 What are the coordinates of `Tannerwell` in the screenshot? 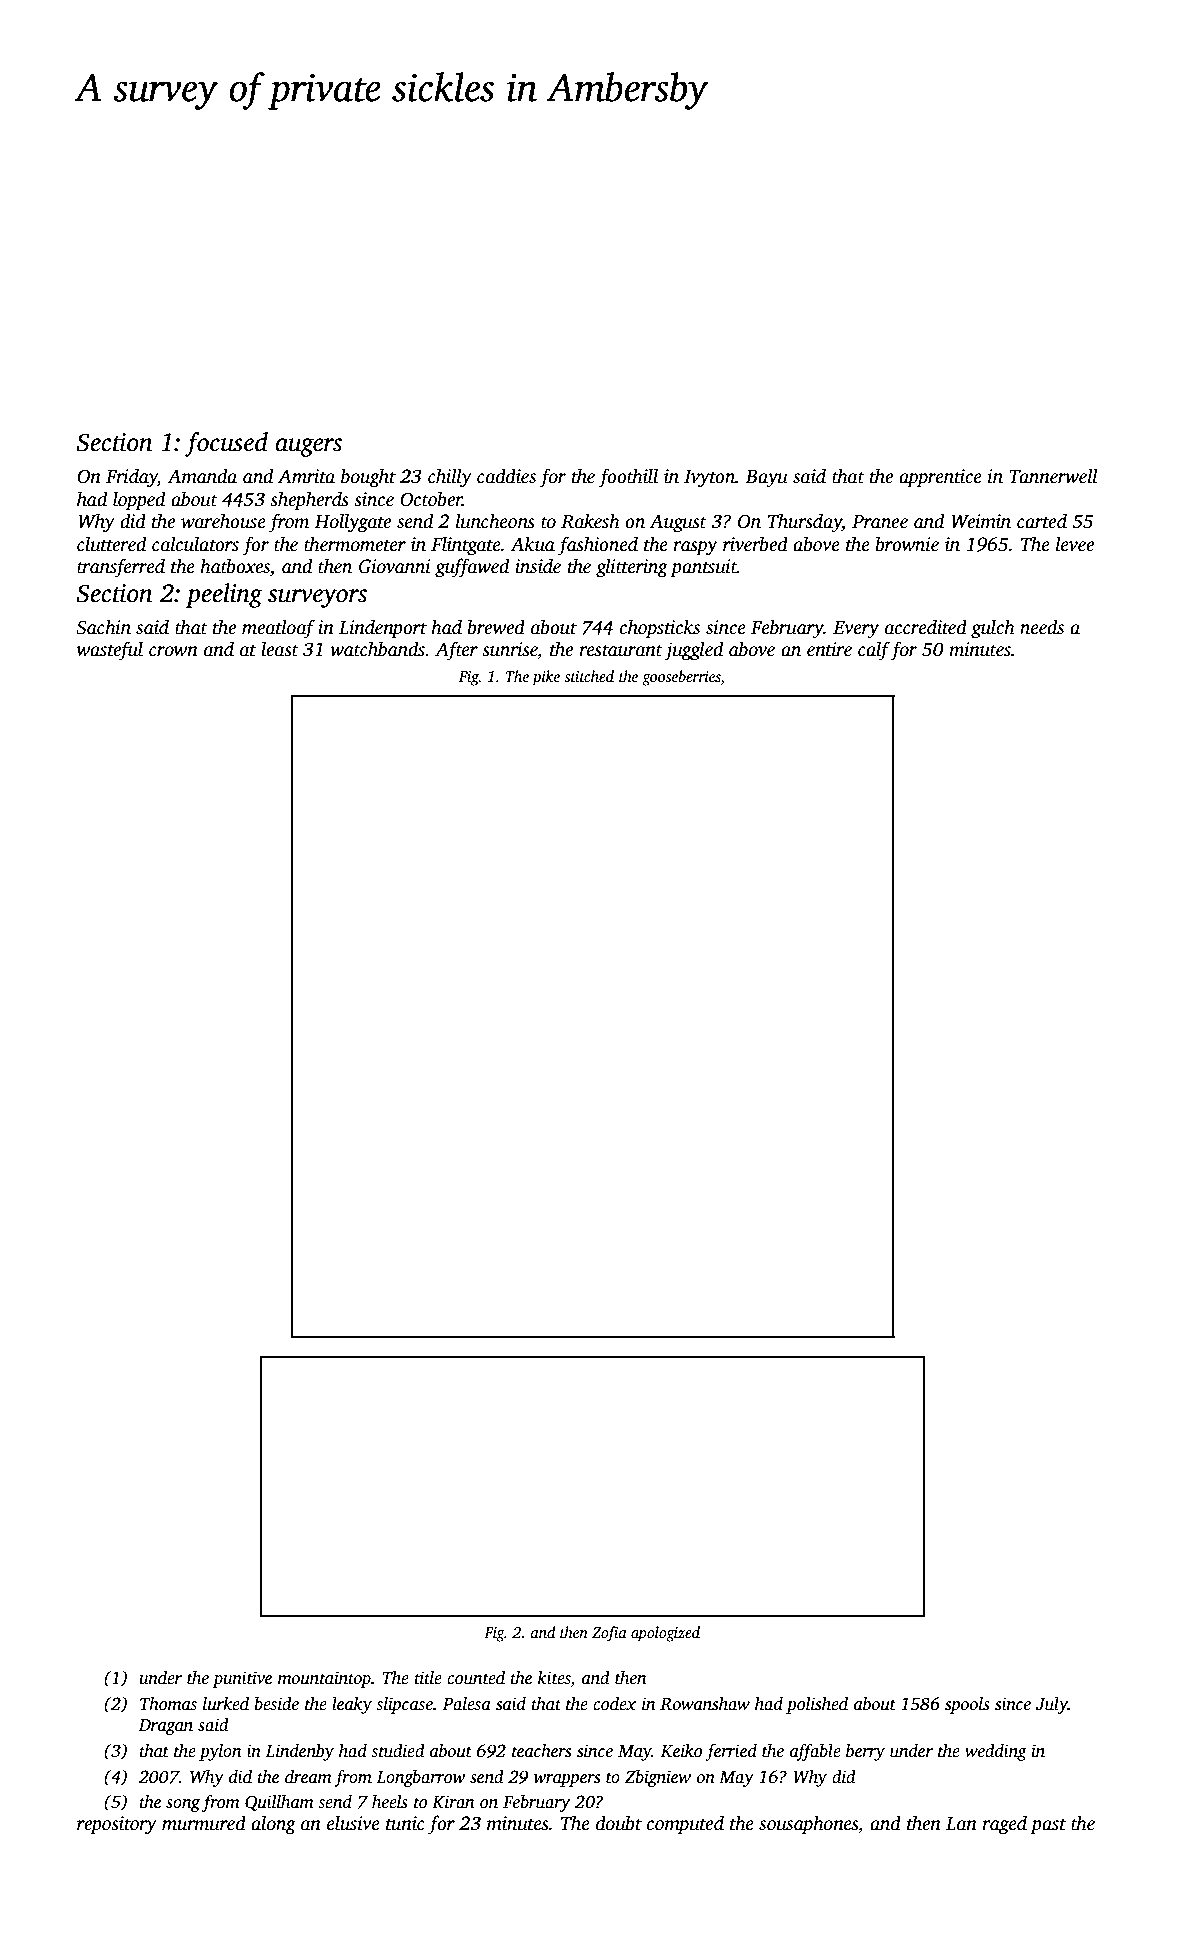 It's located at (1053, 476).
